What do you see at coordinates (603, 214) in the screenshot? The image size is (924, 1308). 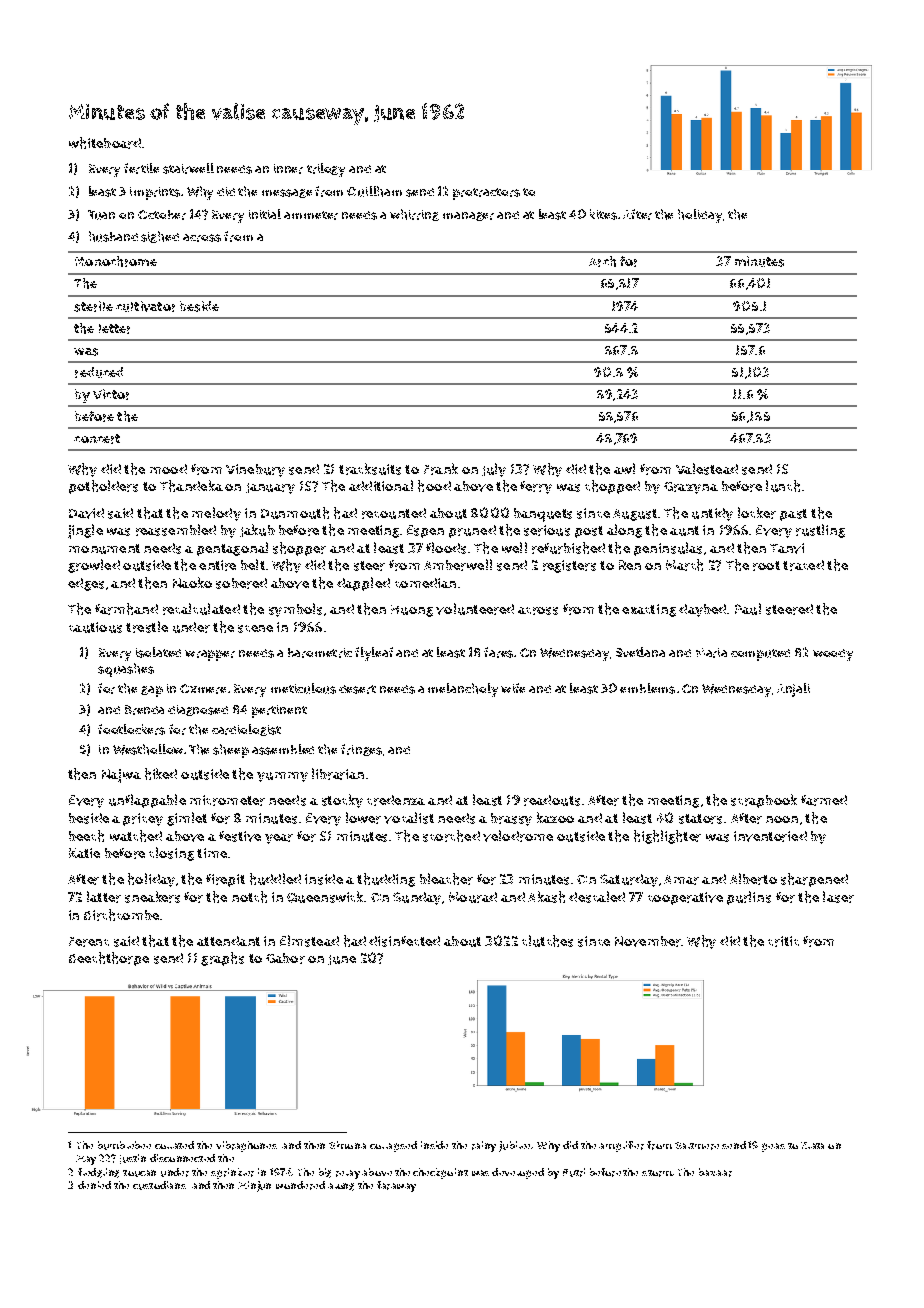 I see `kites` at bounding box center [603, 214].
